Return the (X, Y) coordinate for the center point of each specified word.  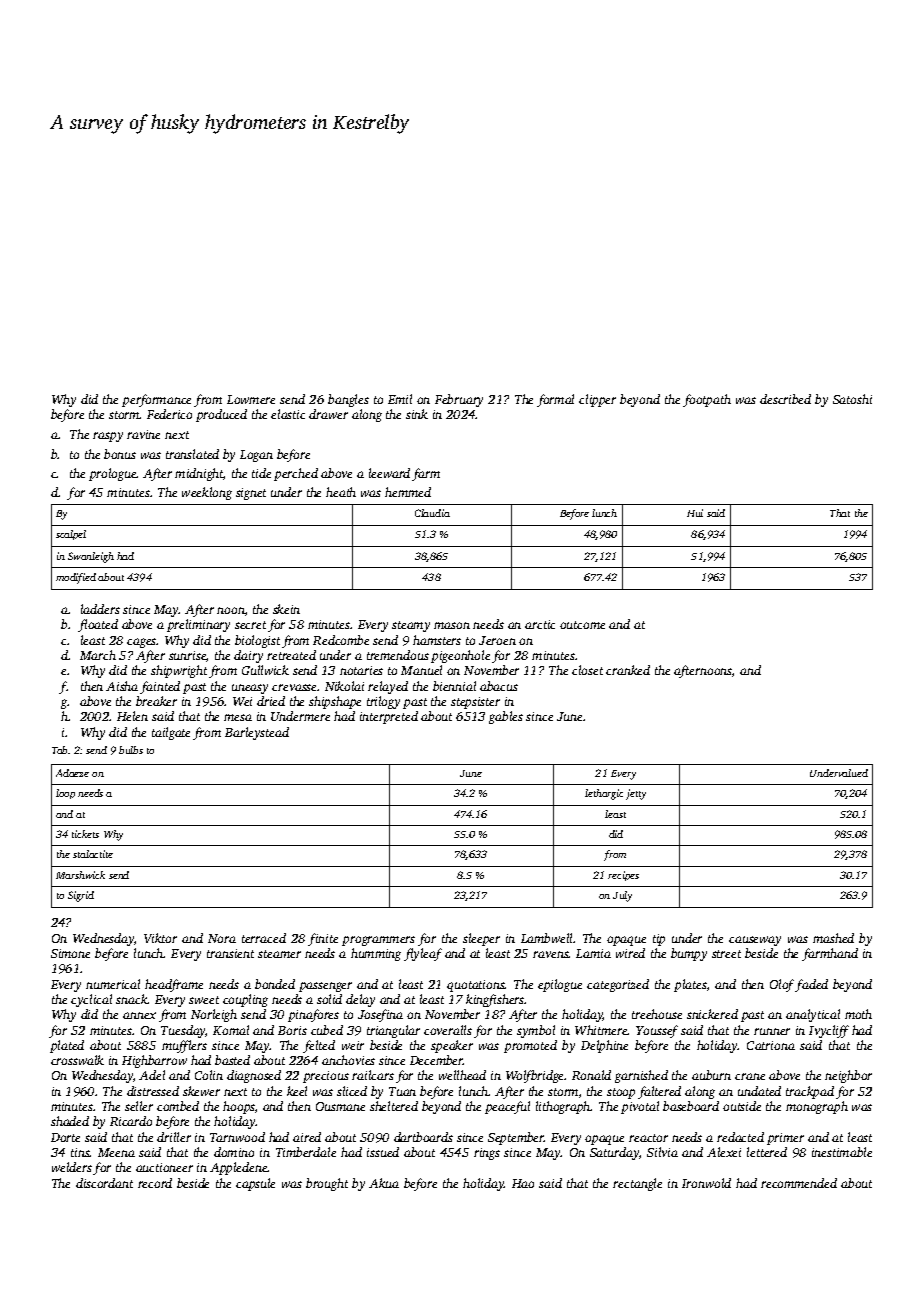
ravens (551, 954)
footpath (707, 400)
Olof (783, 985)
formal (555, 400)
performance (156, 400)
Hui (695, 513)
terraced (264, 938)
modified (76, 578)
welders (72, 1167)
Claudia (432, 513)
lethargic (604, 794)
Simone (70, 953)
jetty (636, 794)
